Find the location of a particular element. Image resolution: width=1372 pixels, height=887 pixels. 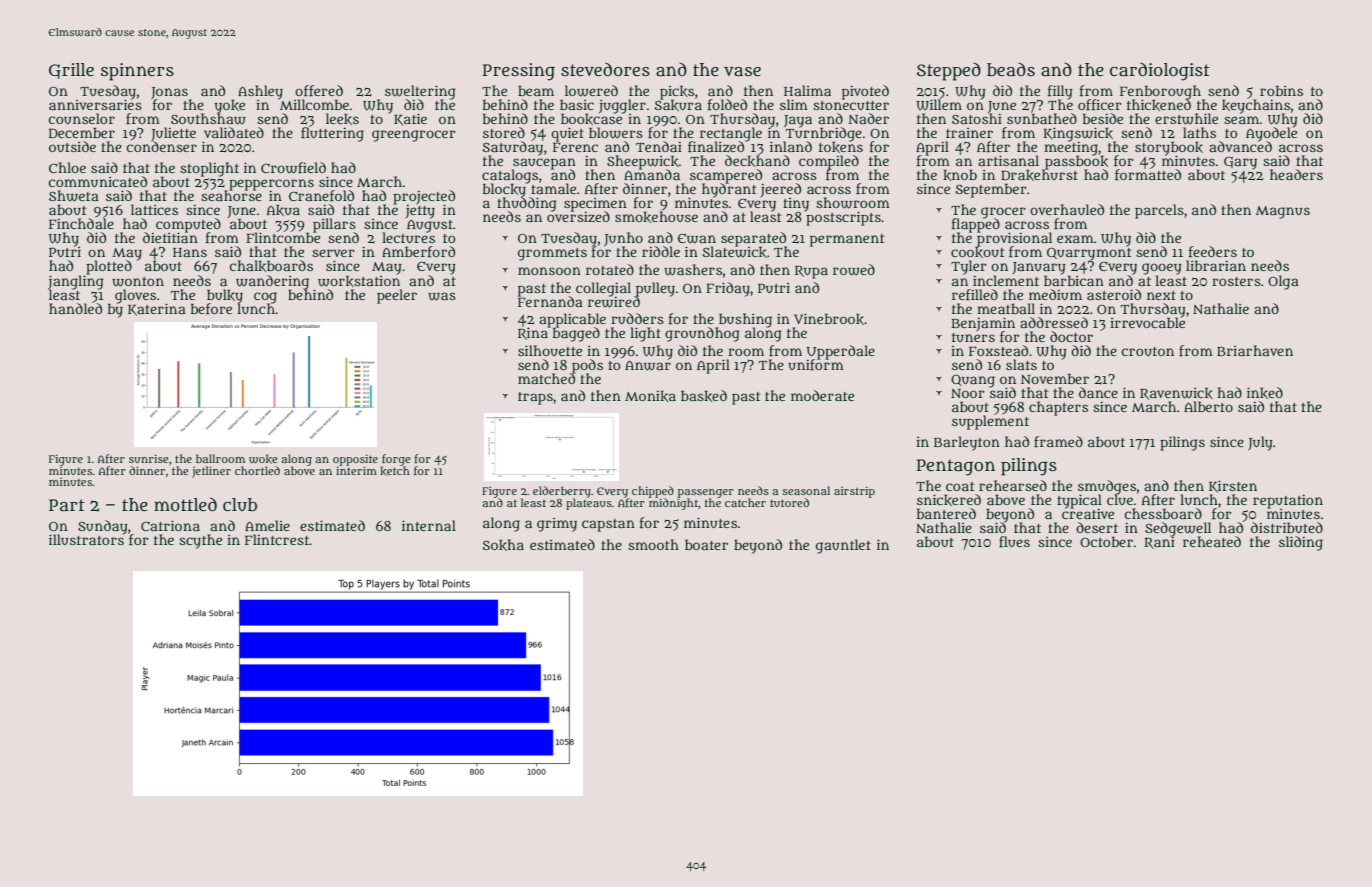

jangling is located at coordinates (75, 282).
